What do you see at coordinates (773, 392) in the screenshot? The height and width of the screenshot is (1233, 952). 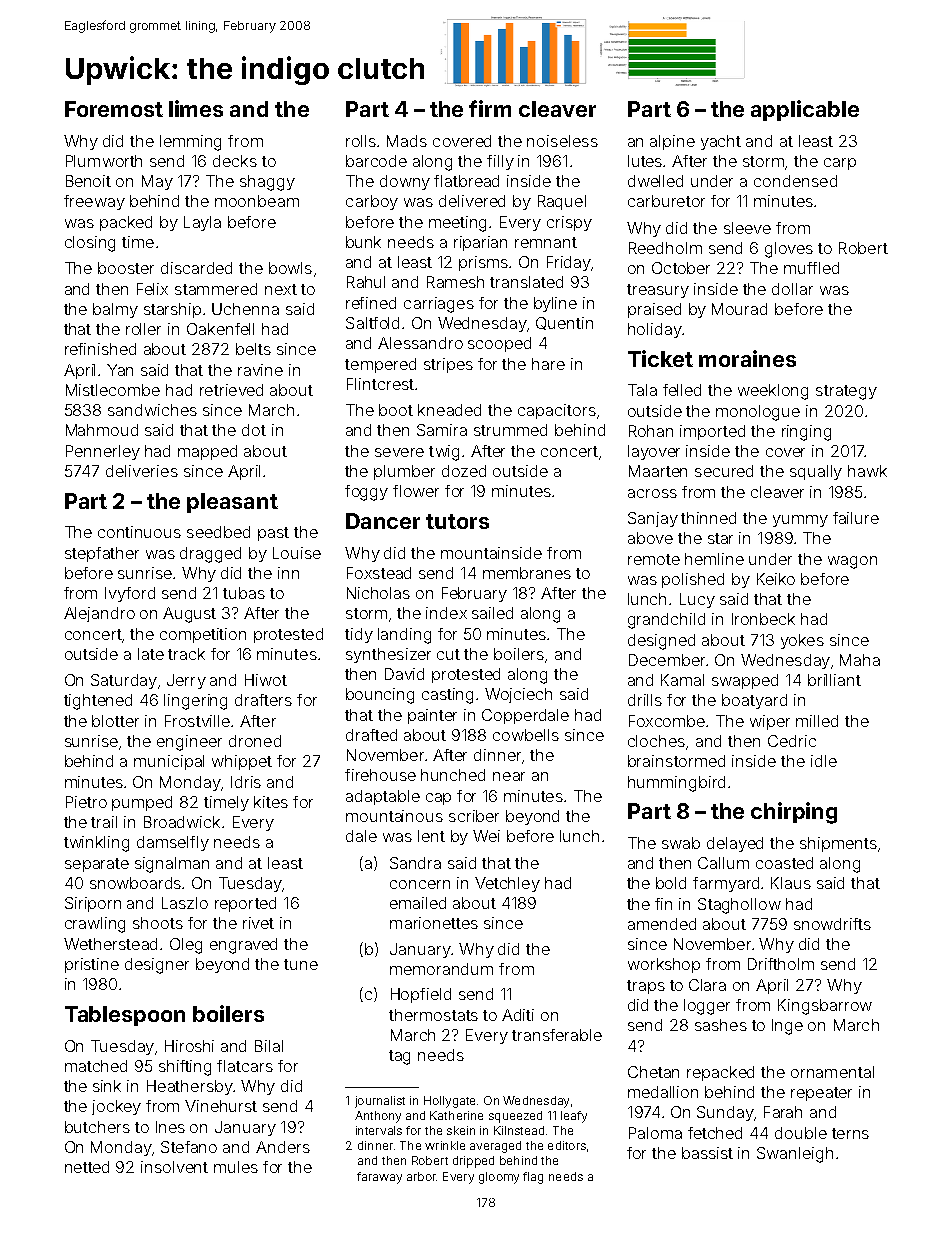 I see `weeklong` at bounding box center [773, 392].
